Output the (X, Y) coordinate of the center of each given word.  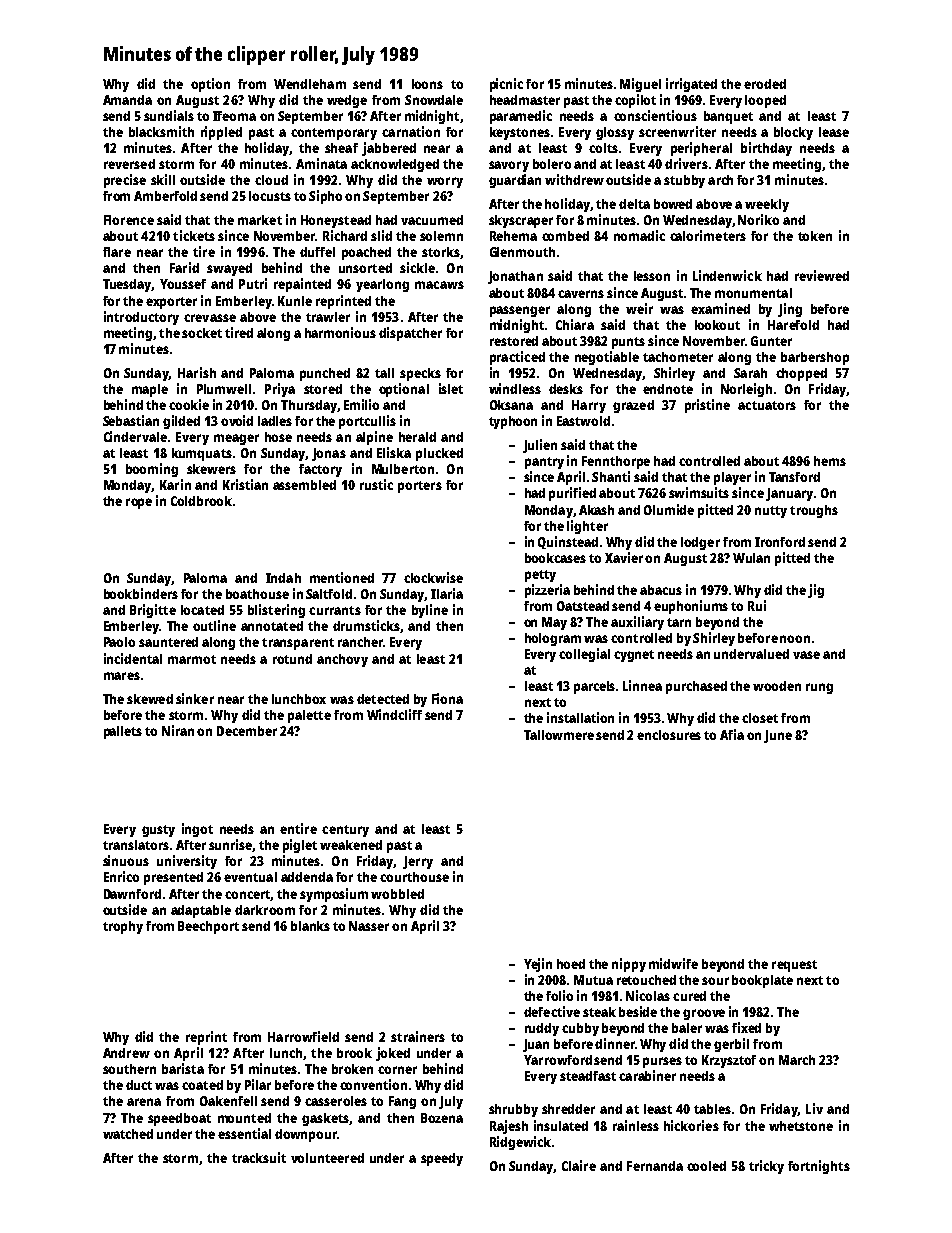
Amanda (127, 100)
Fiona (447, 698)
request (794, 966)
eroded (765, 84)
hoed (571, 964)
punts (628, 343)
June (778, 736)
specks (420, 374)
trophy (123, 927)
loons (427, 84)
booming (152, 470)
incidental (133, 658)
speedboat (179, 1119)
